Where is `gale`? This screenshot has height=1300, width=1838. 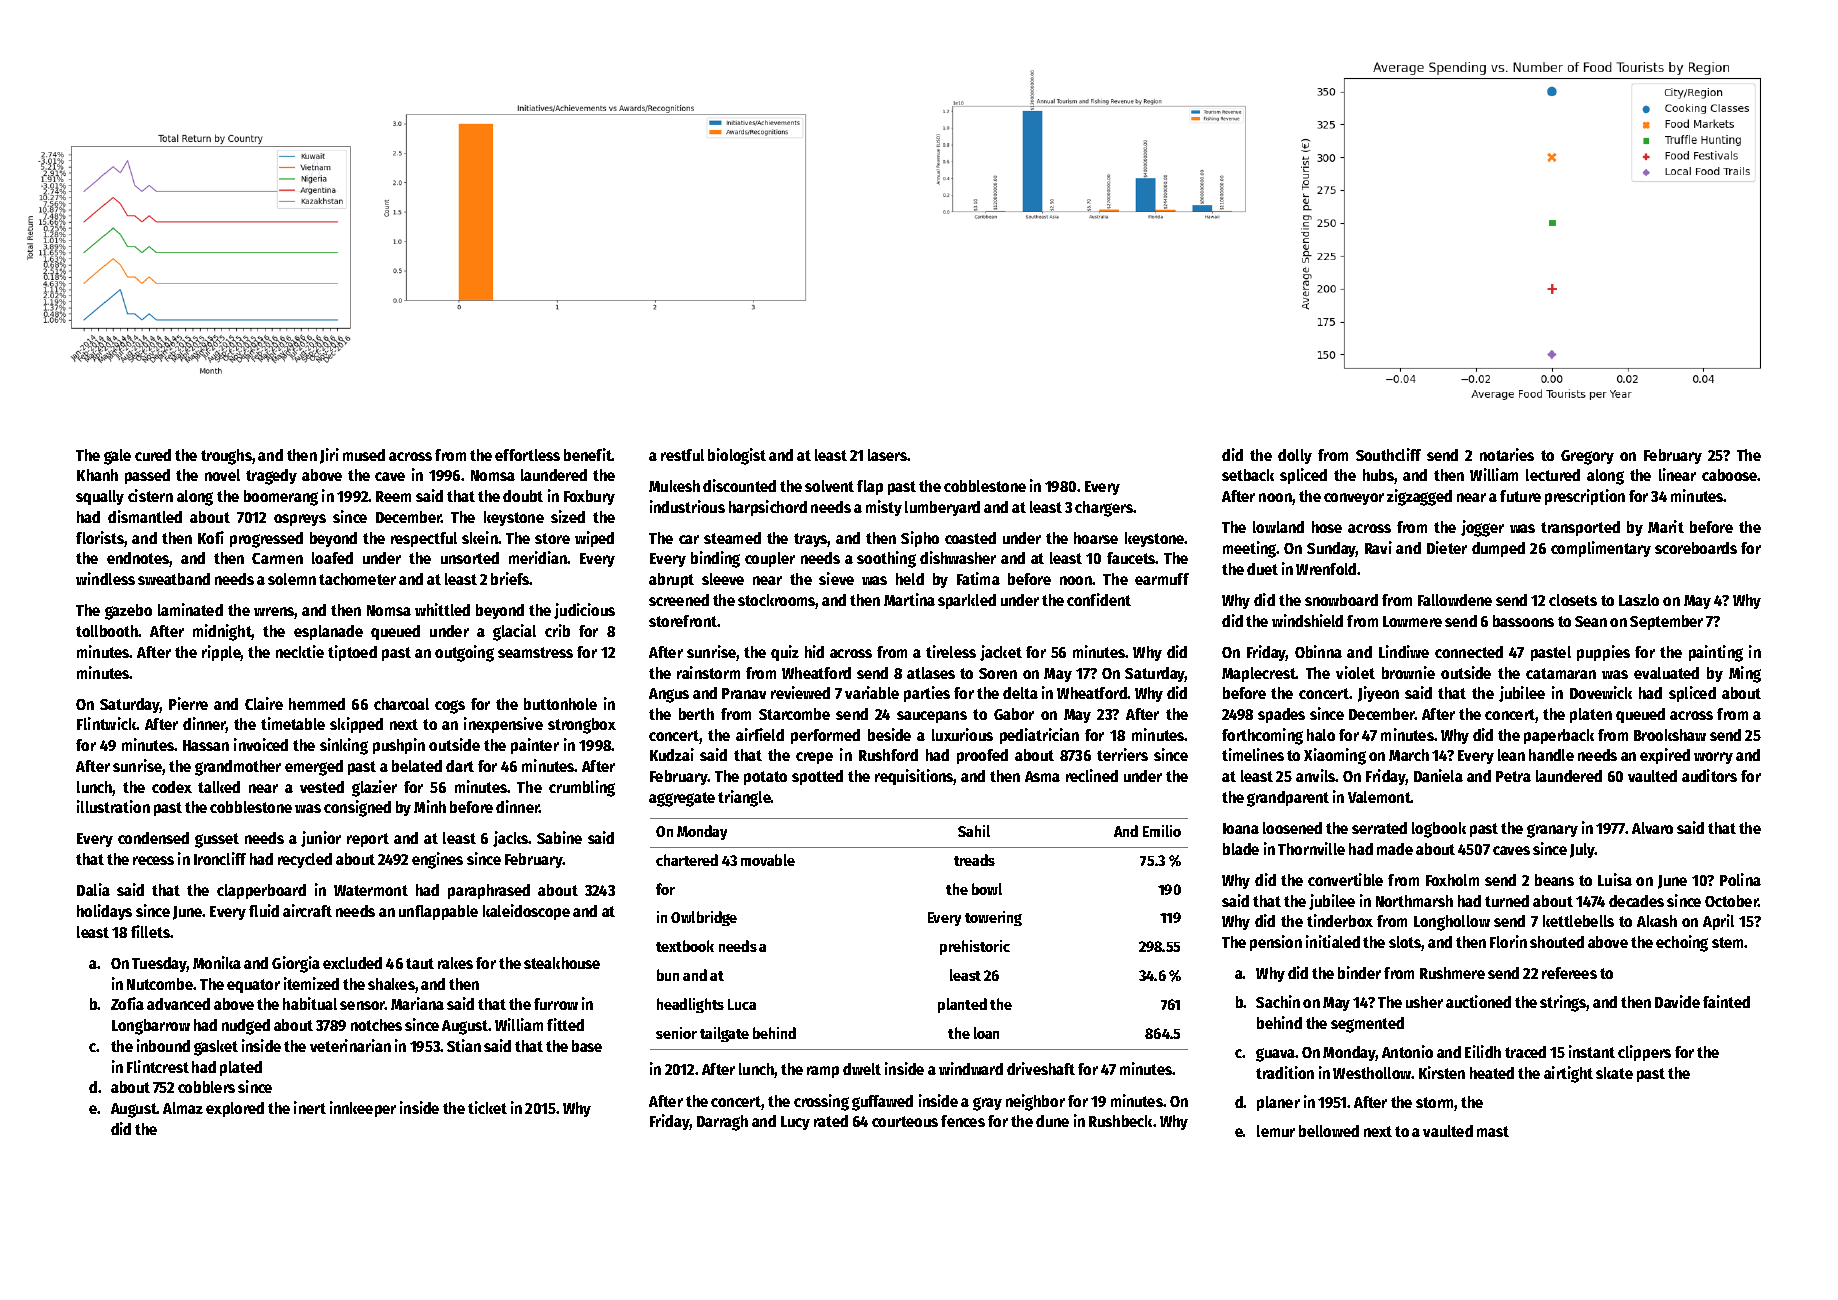
gale is located at coordinates (117, 457).
